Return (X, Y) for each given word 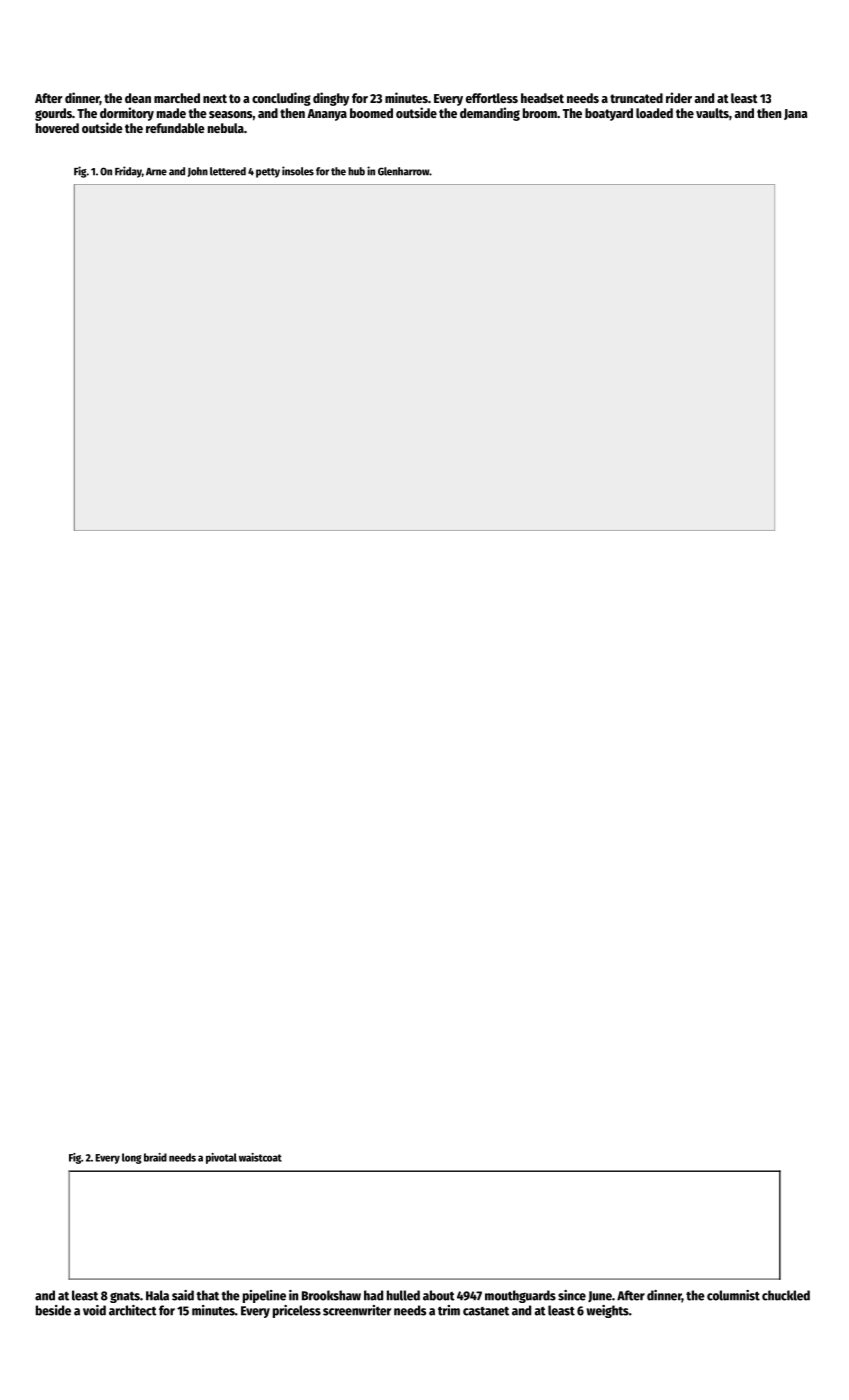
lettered (228, 171)
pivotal (221, 1158)
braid (155, 1157)
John (198, 172)
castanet (486, 1311)
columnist (733, 1295)
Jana (795, 114)
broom (540, 113)
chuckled (786, 1295)
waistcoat (260, 1157)
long (131, 1158)
